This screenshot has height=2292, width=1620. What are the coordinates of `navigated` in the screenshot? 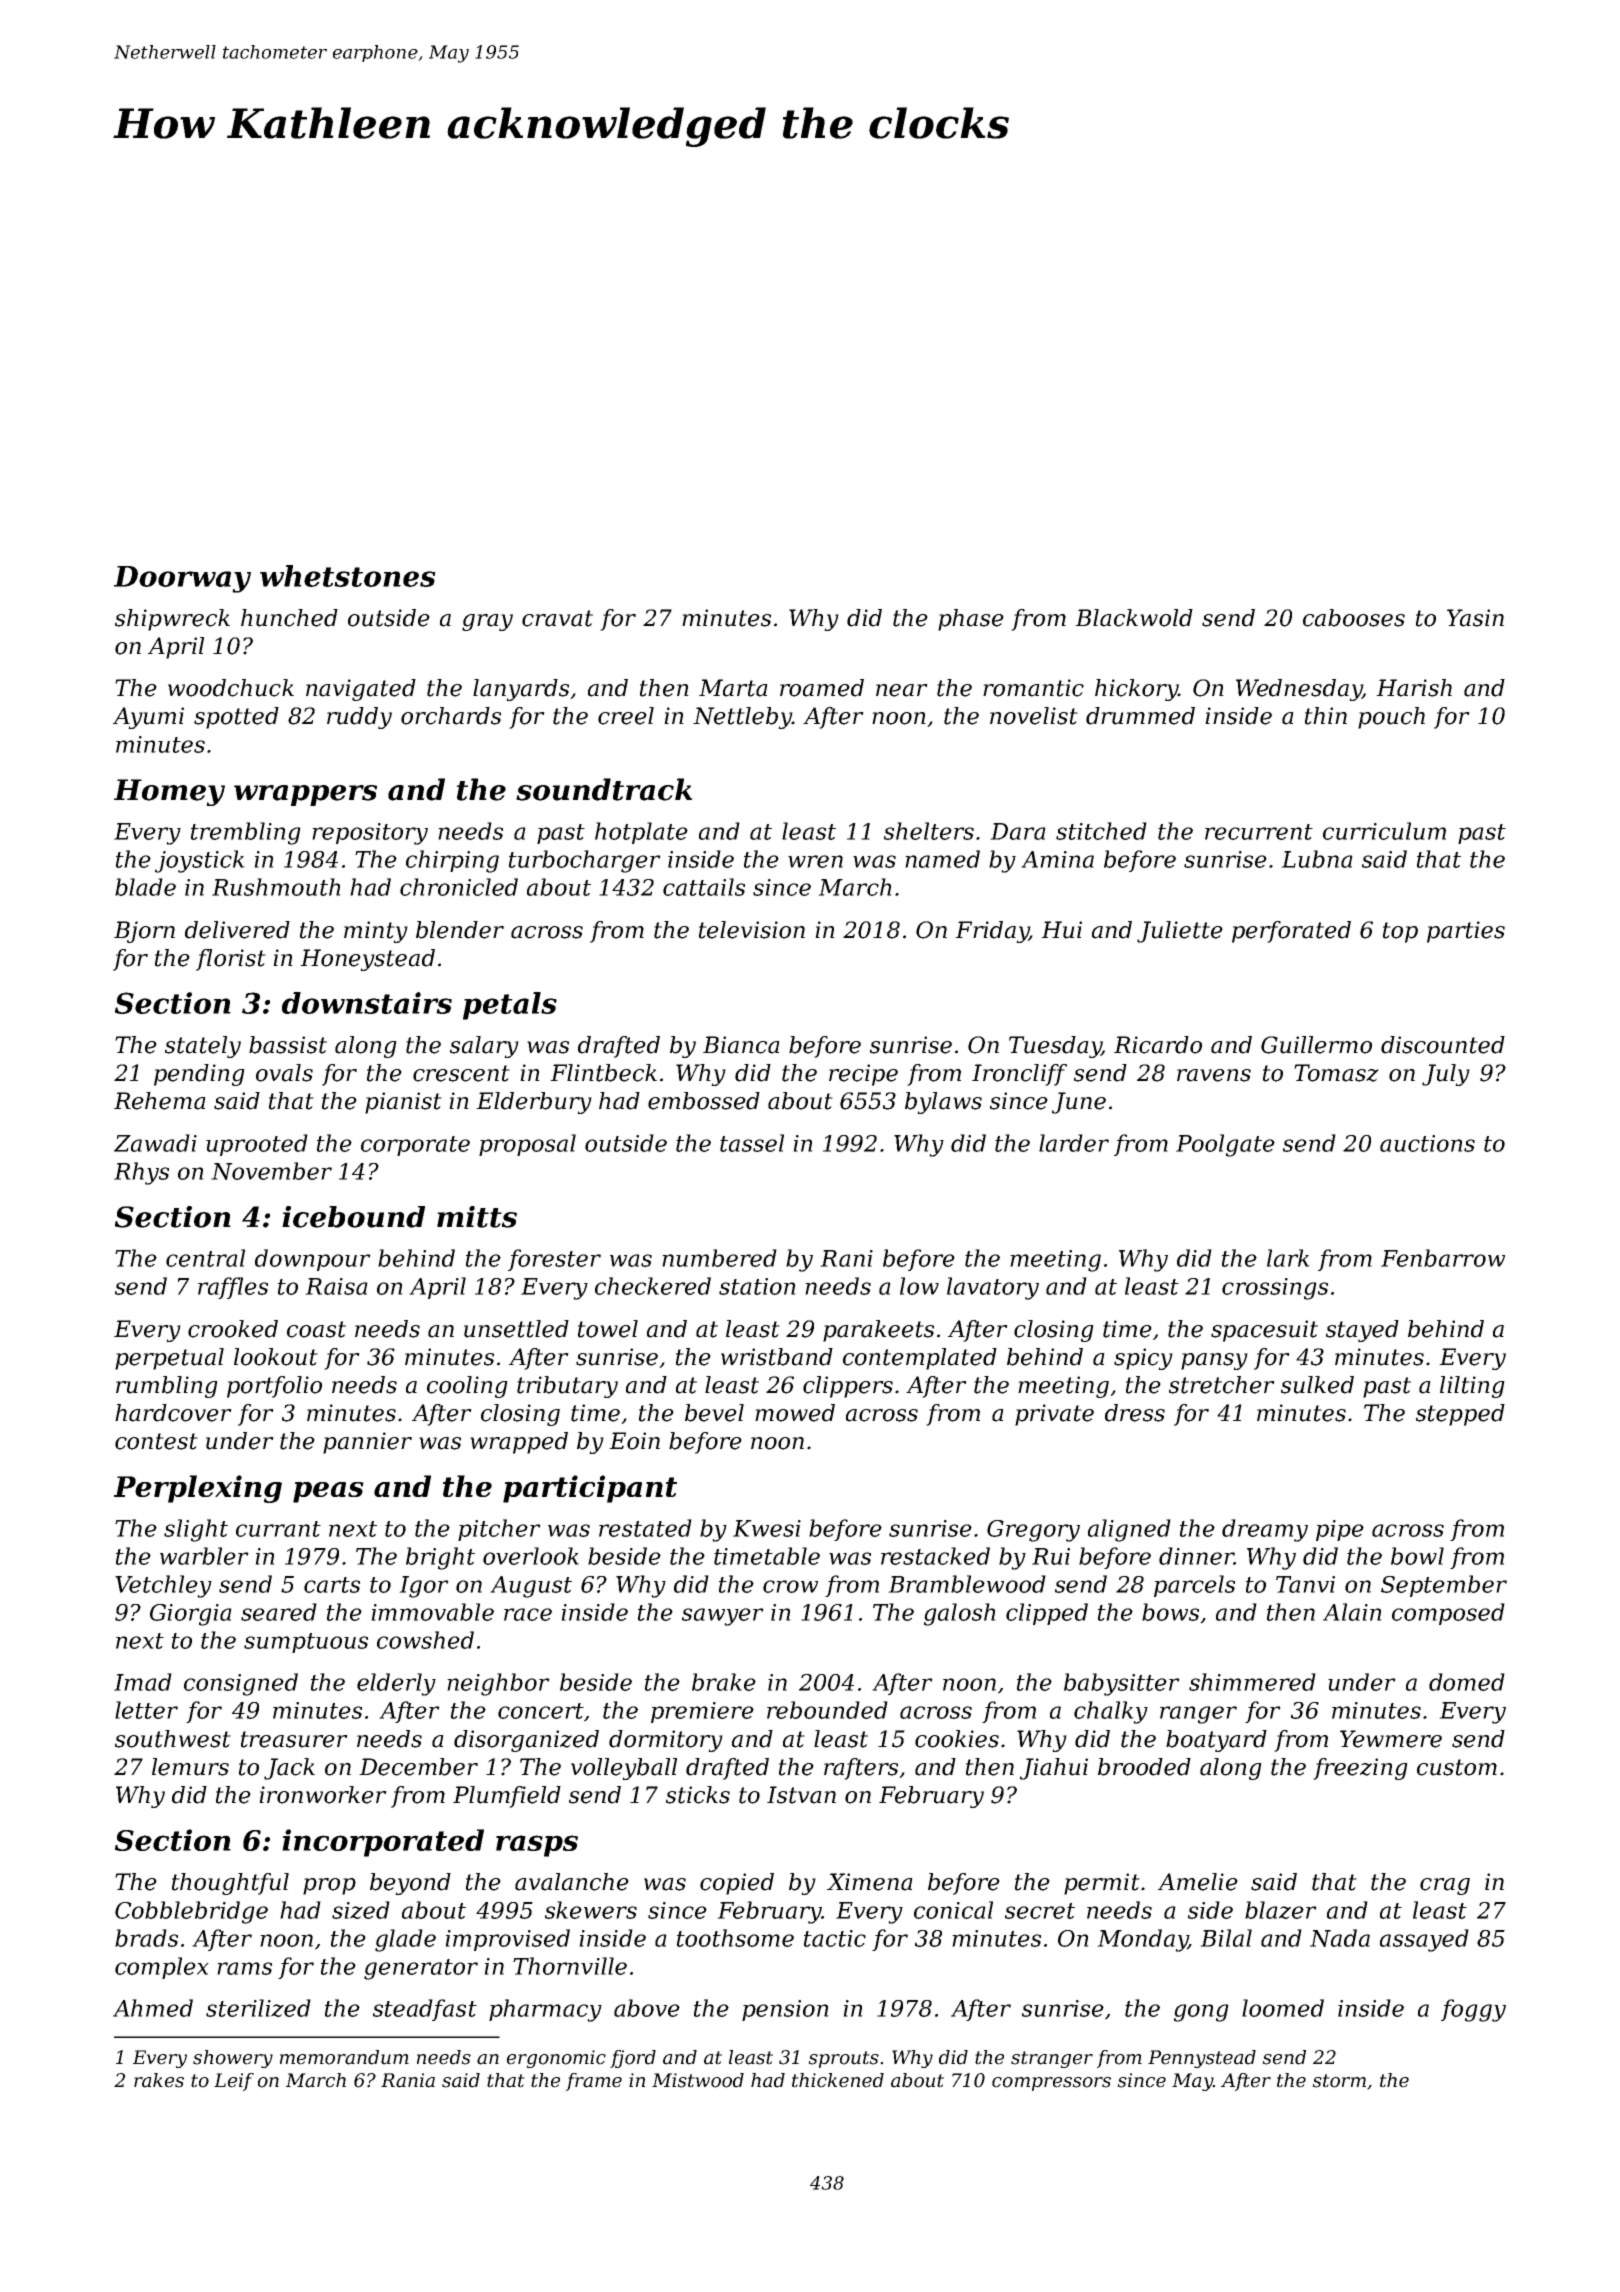 It's located at (361, 690).
